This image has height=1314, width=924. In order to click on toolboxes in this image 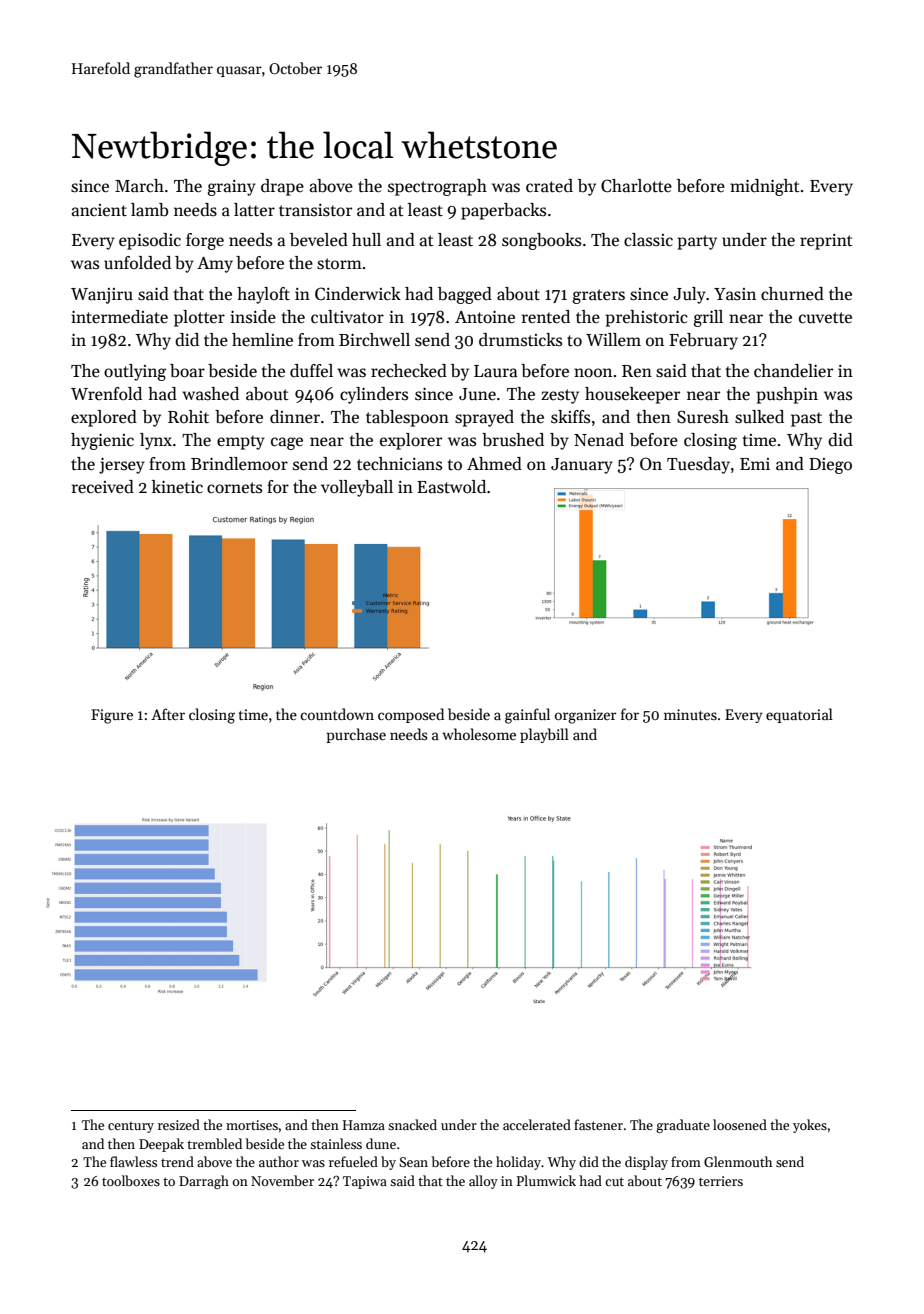, I will do `click(131, 1180)`.
